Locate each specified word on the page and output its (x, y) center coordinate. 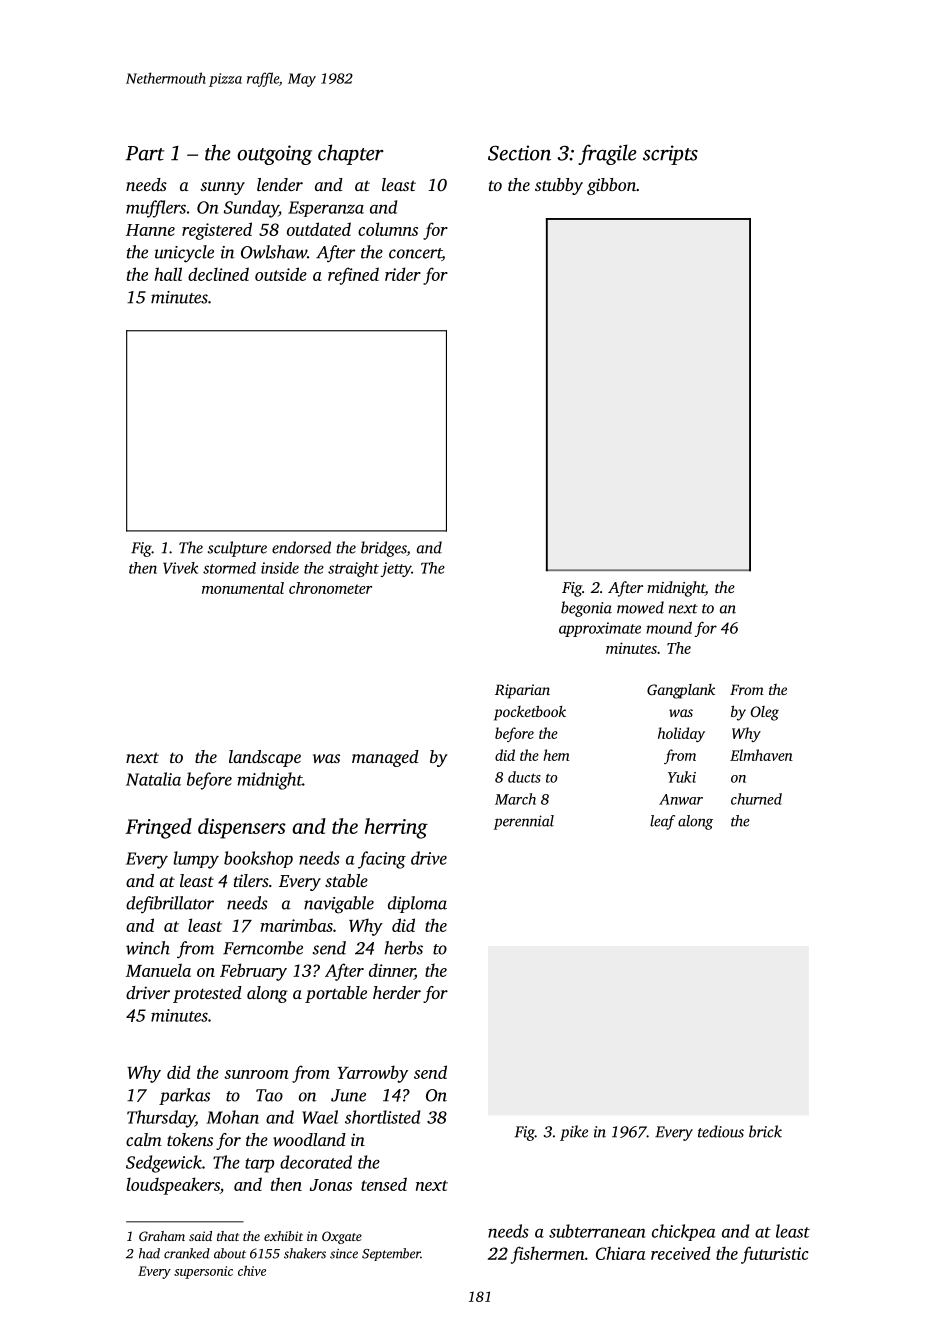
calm (144, 1139)
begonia (586, 609)
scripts (670, 155)
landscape (265, 758)
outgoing (274, 155)
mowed (640, 607)
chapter (351, 154)
